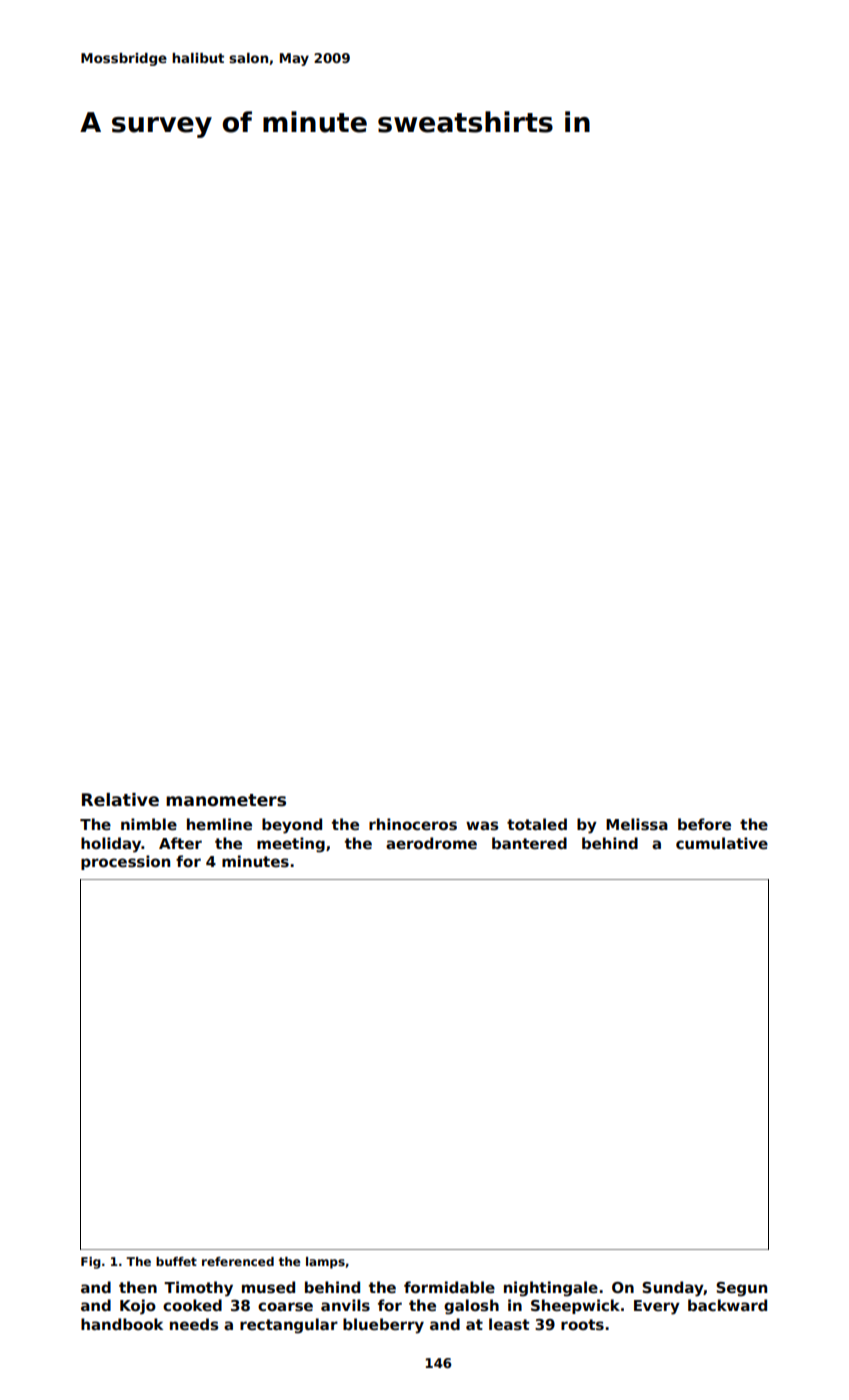 Image resolution: width=849 pixels, height=1400 pixels. What do you see at coordinates (125, 862) in the screenshot?
I see `procession` at bounding box center [125, 862].
